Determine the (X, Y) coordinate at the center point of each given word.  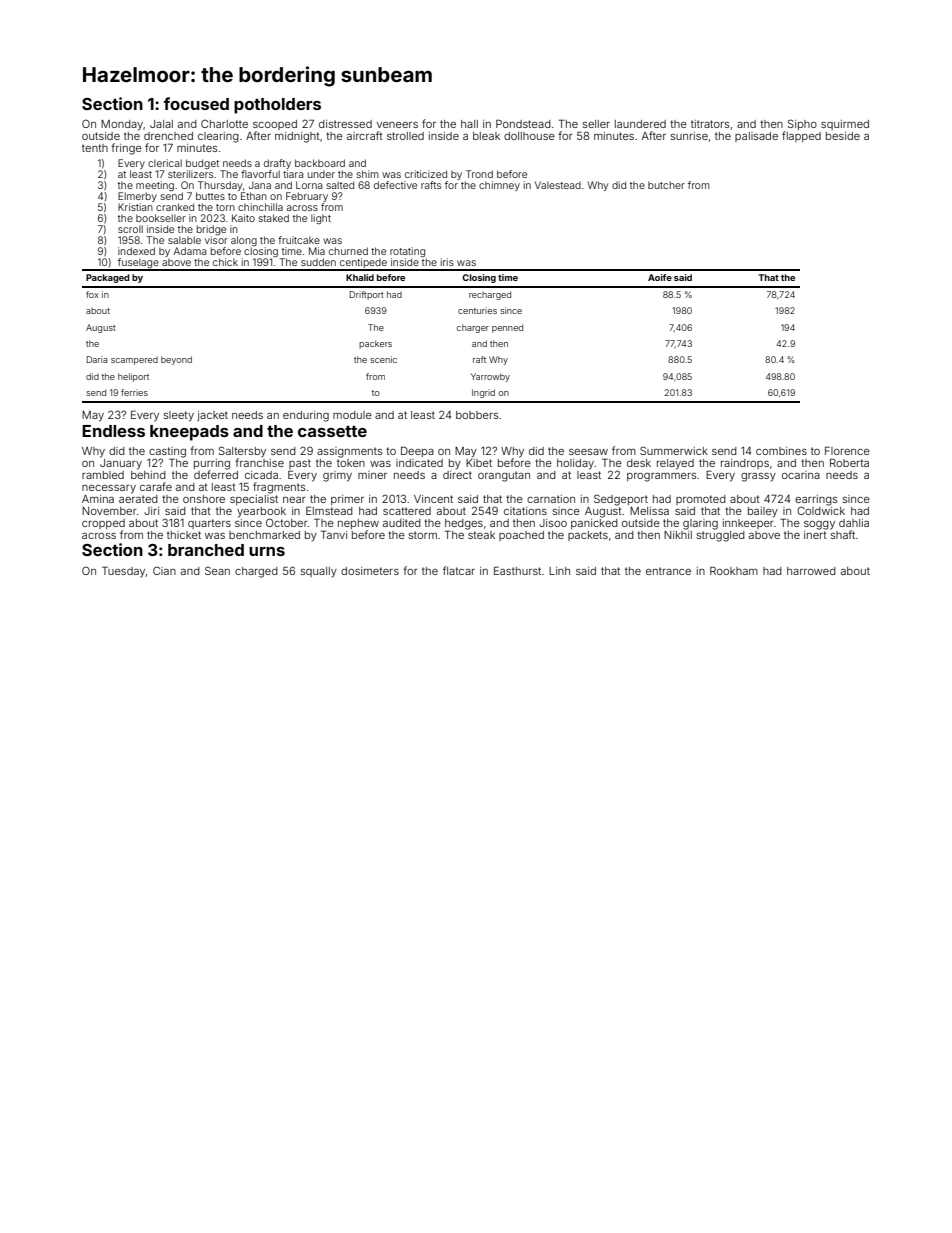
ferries (134, 392)
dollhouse (529, 136)
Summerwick (674, 450)
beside (843, 136)
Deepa (417, 451)
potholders (277, 106)
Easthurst (517, 570)
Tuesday (123, 572)
